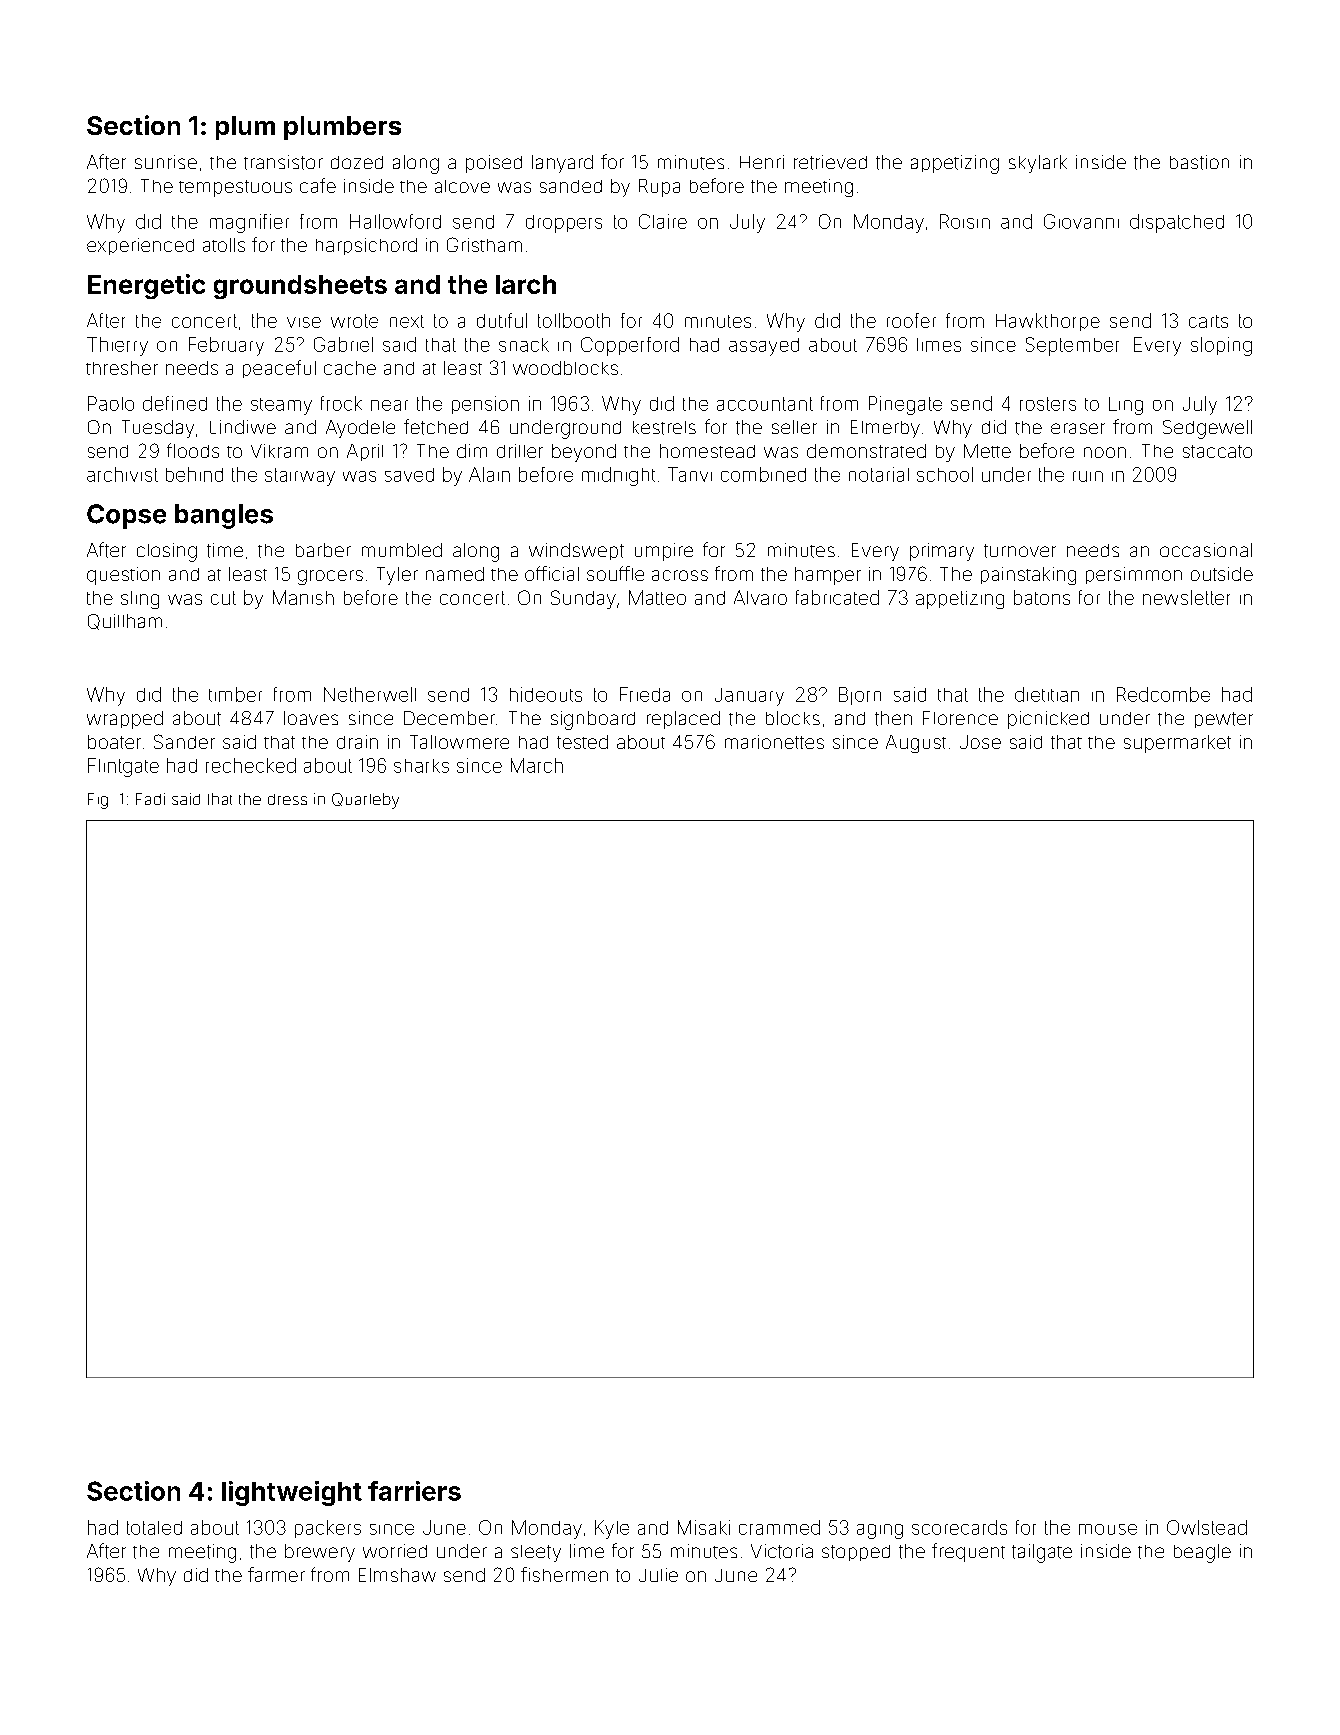  I want to click on totaled, so click(154, 1528).
